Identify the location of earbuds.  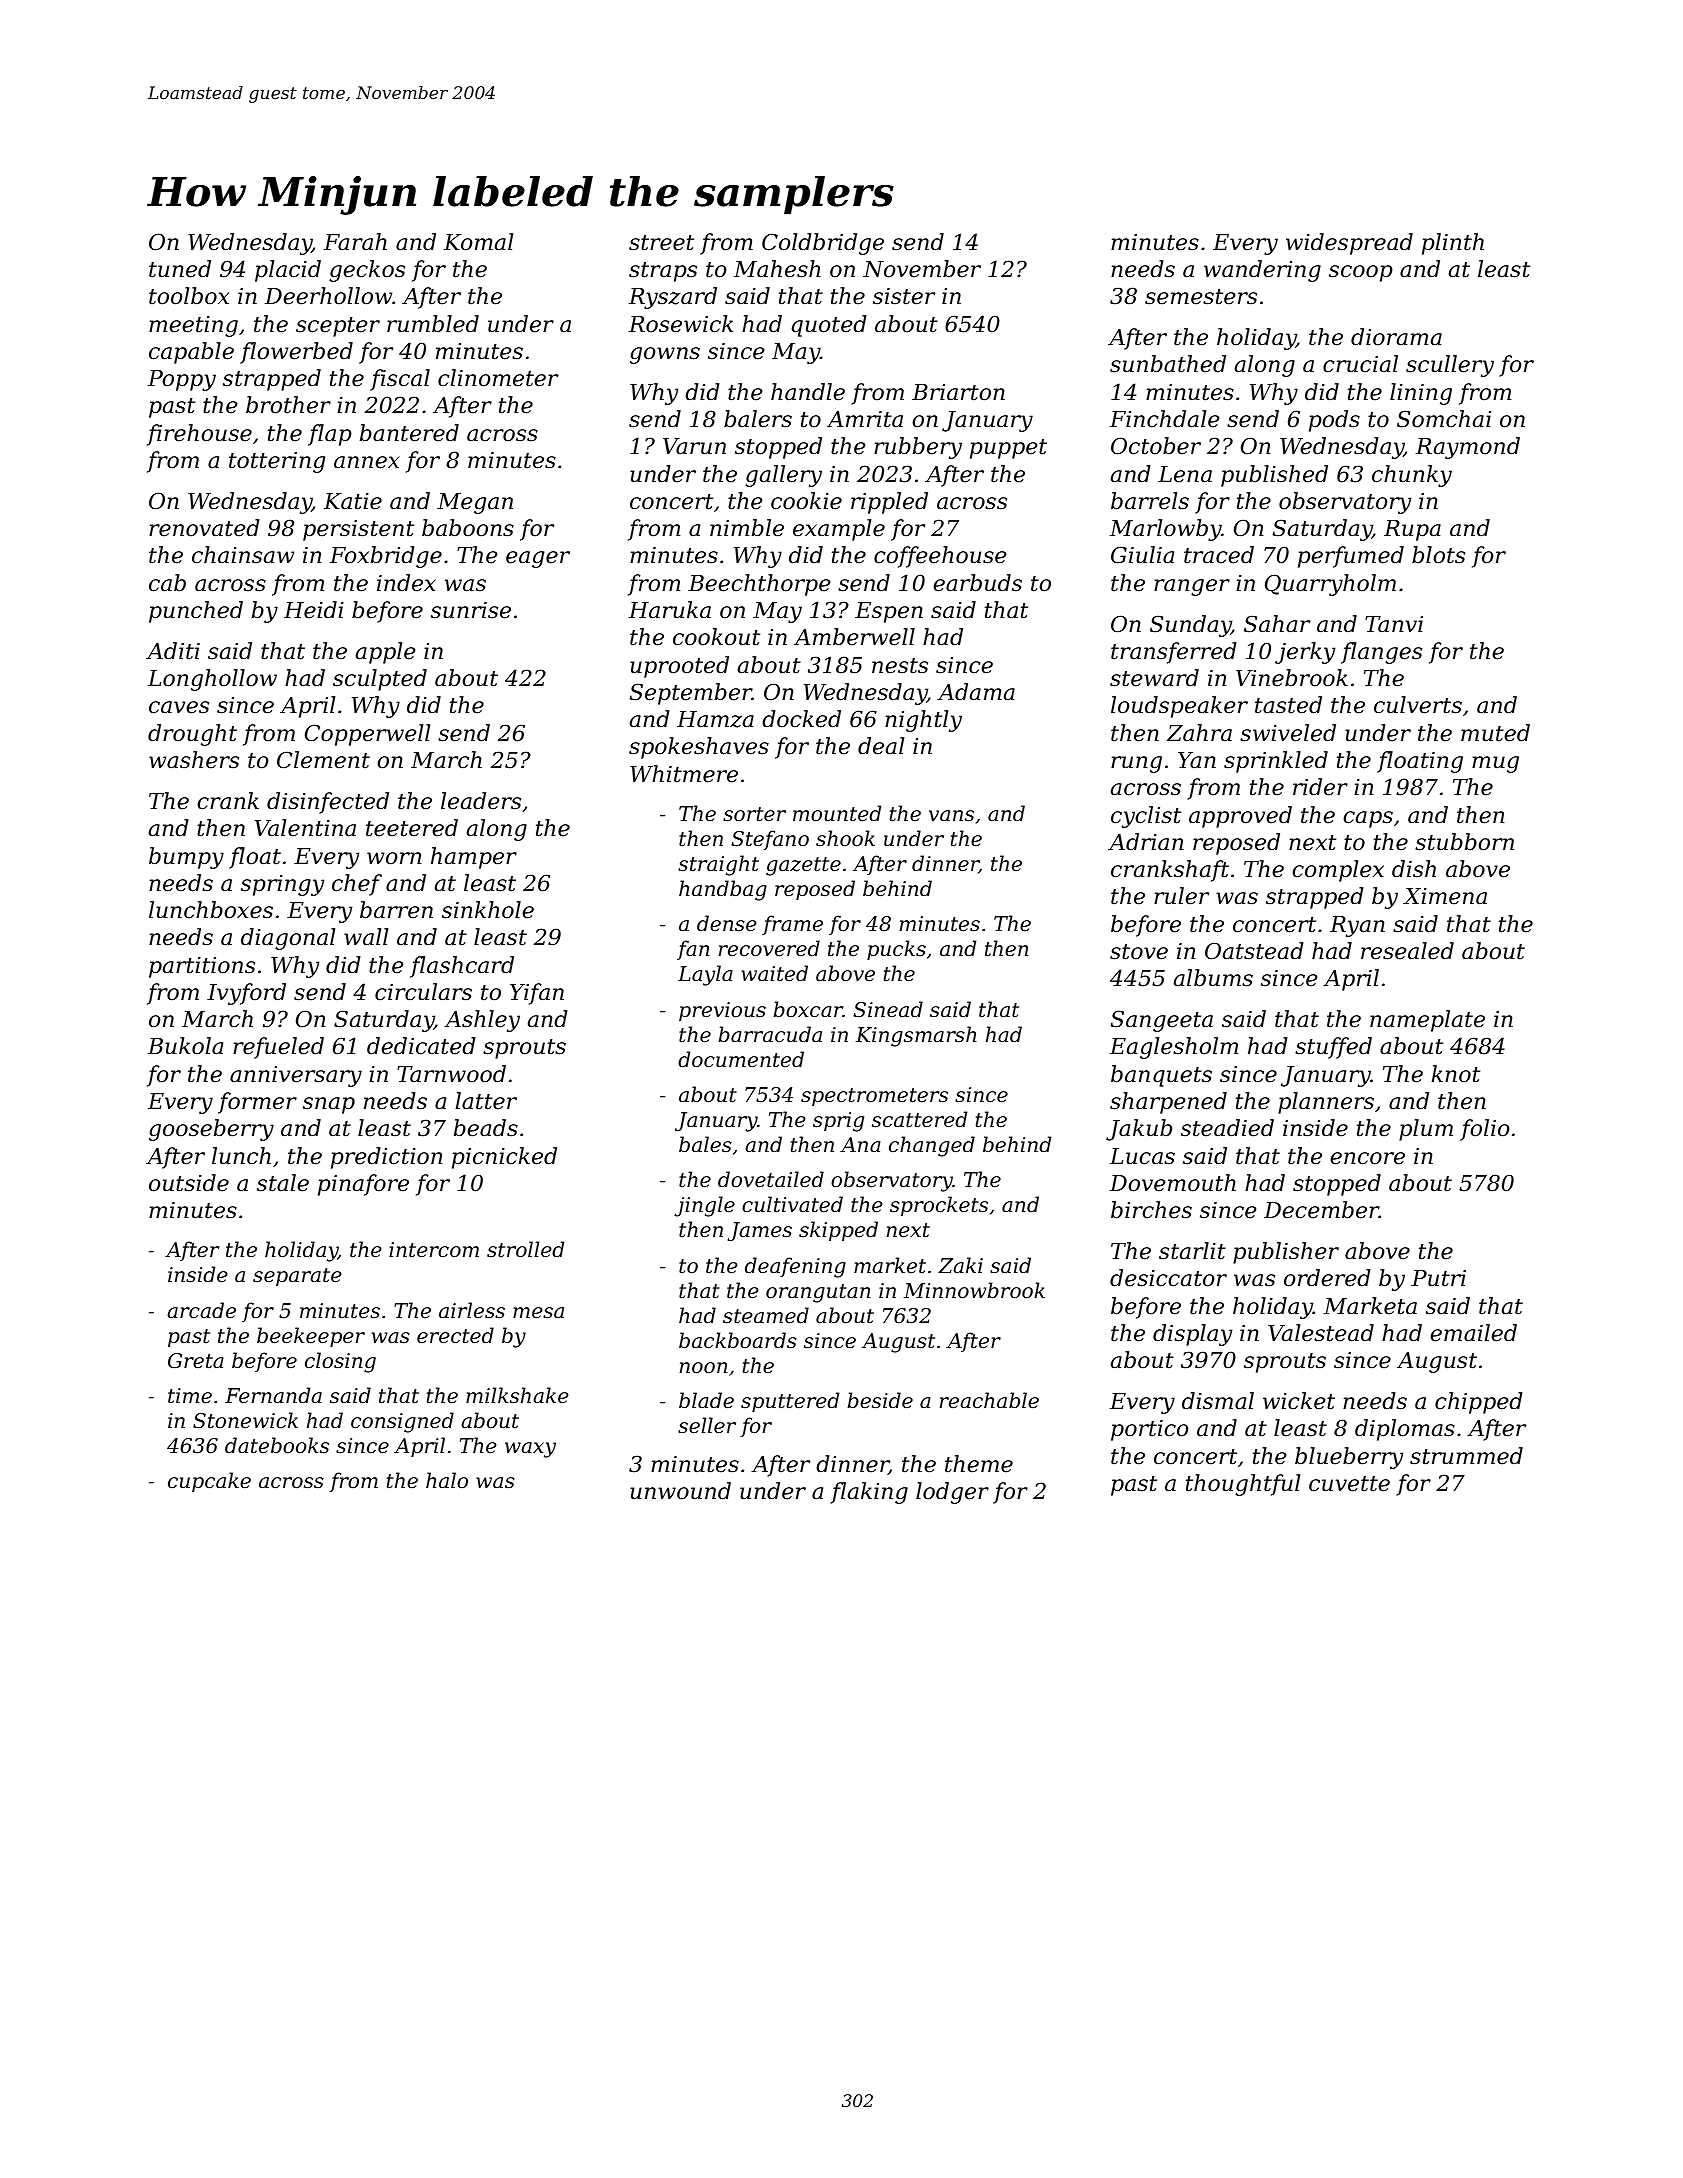
(977, 583).
